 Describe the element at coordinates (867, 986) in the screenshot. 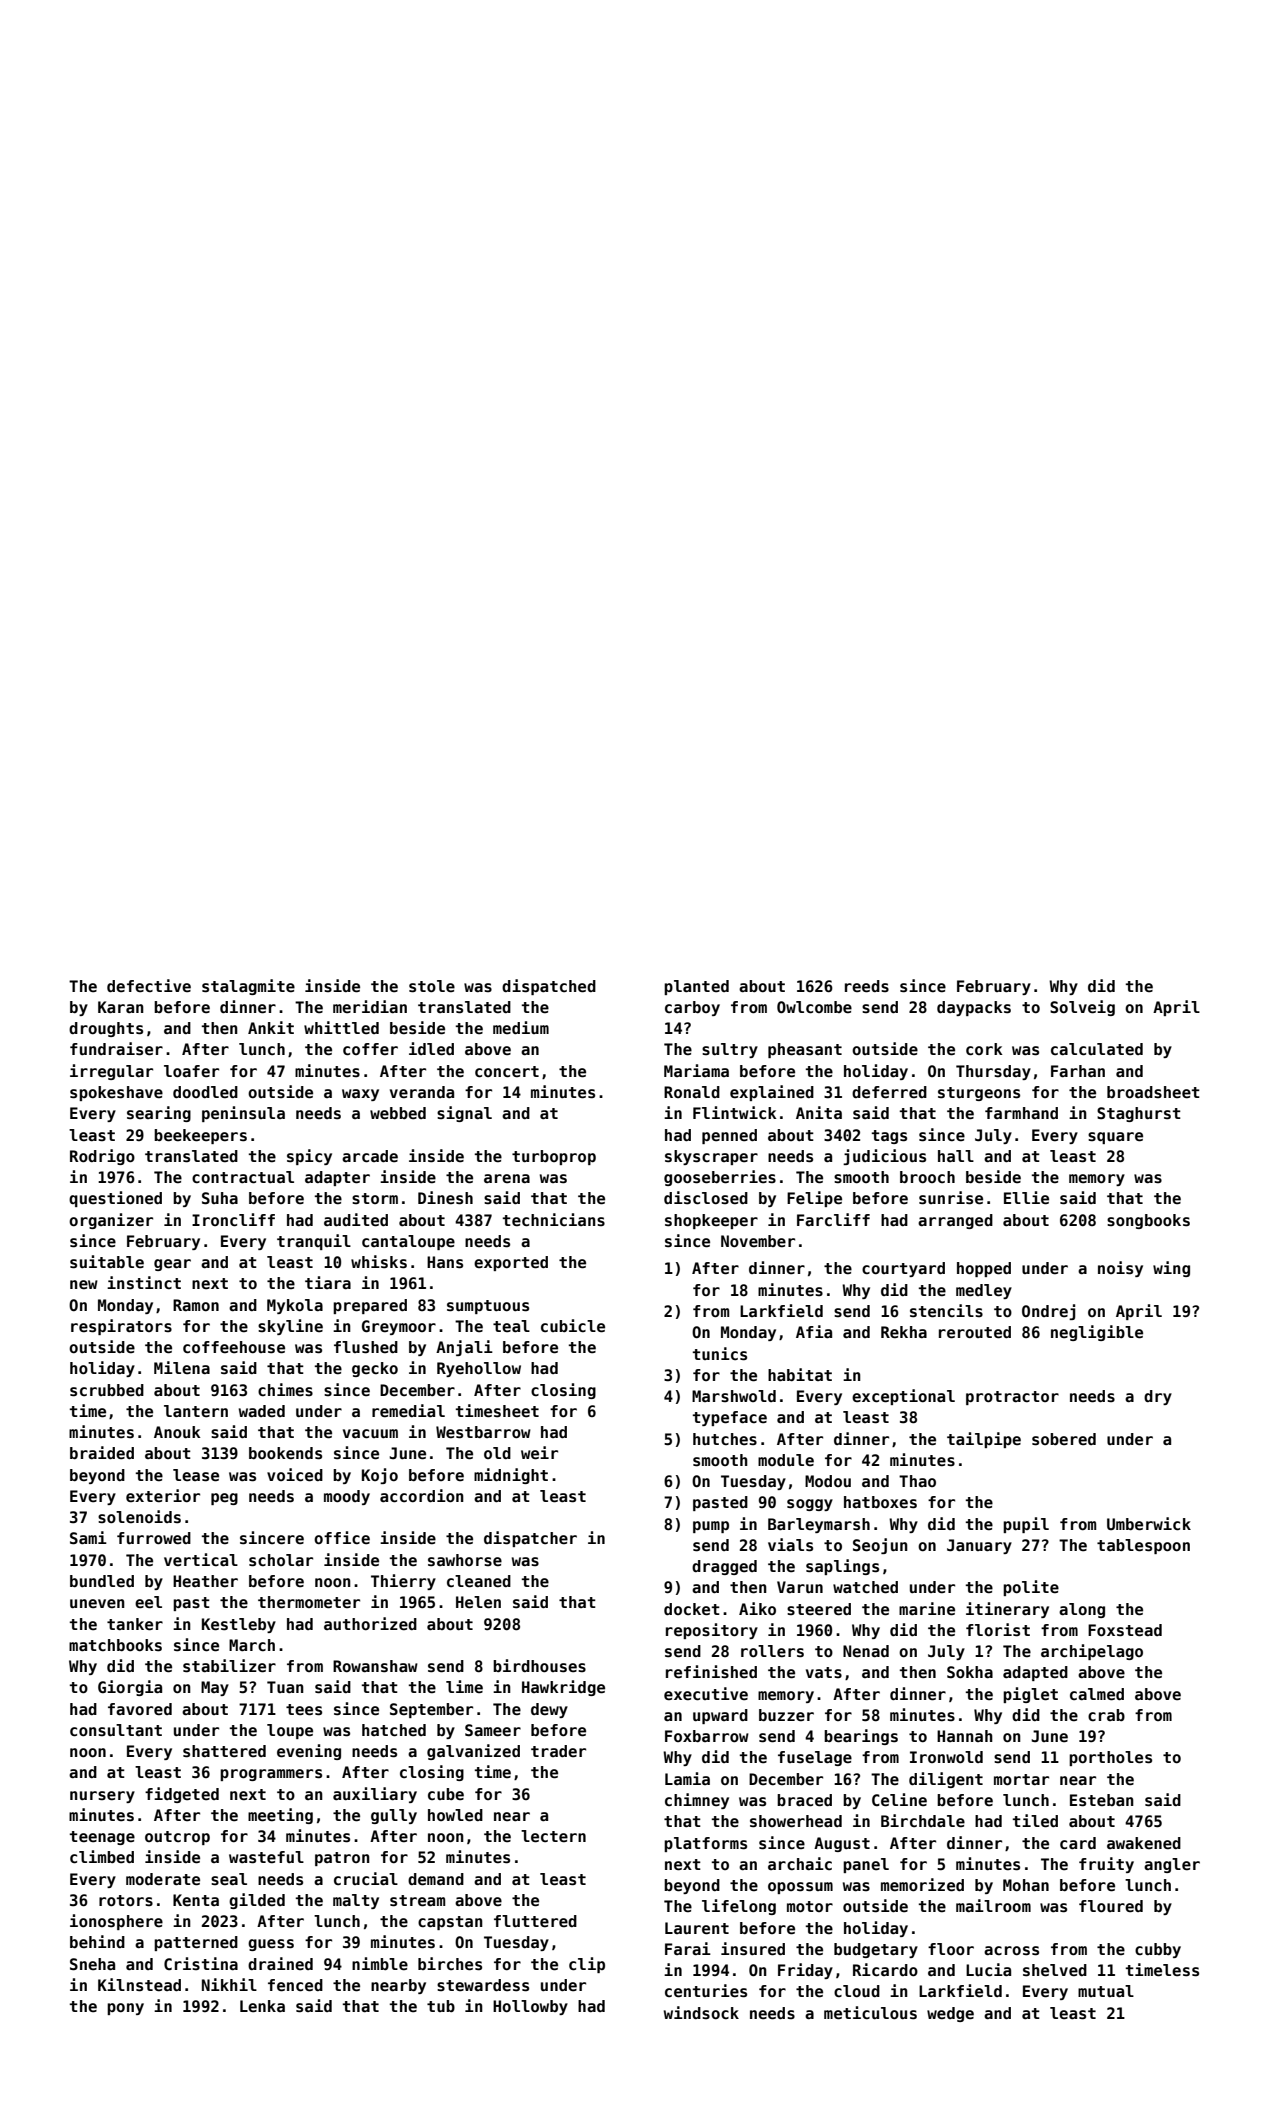

I see `reeds` at that location.
